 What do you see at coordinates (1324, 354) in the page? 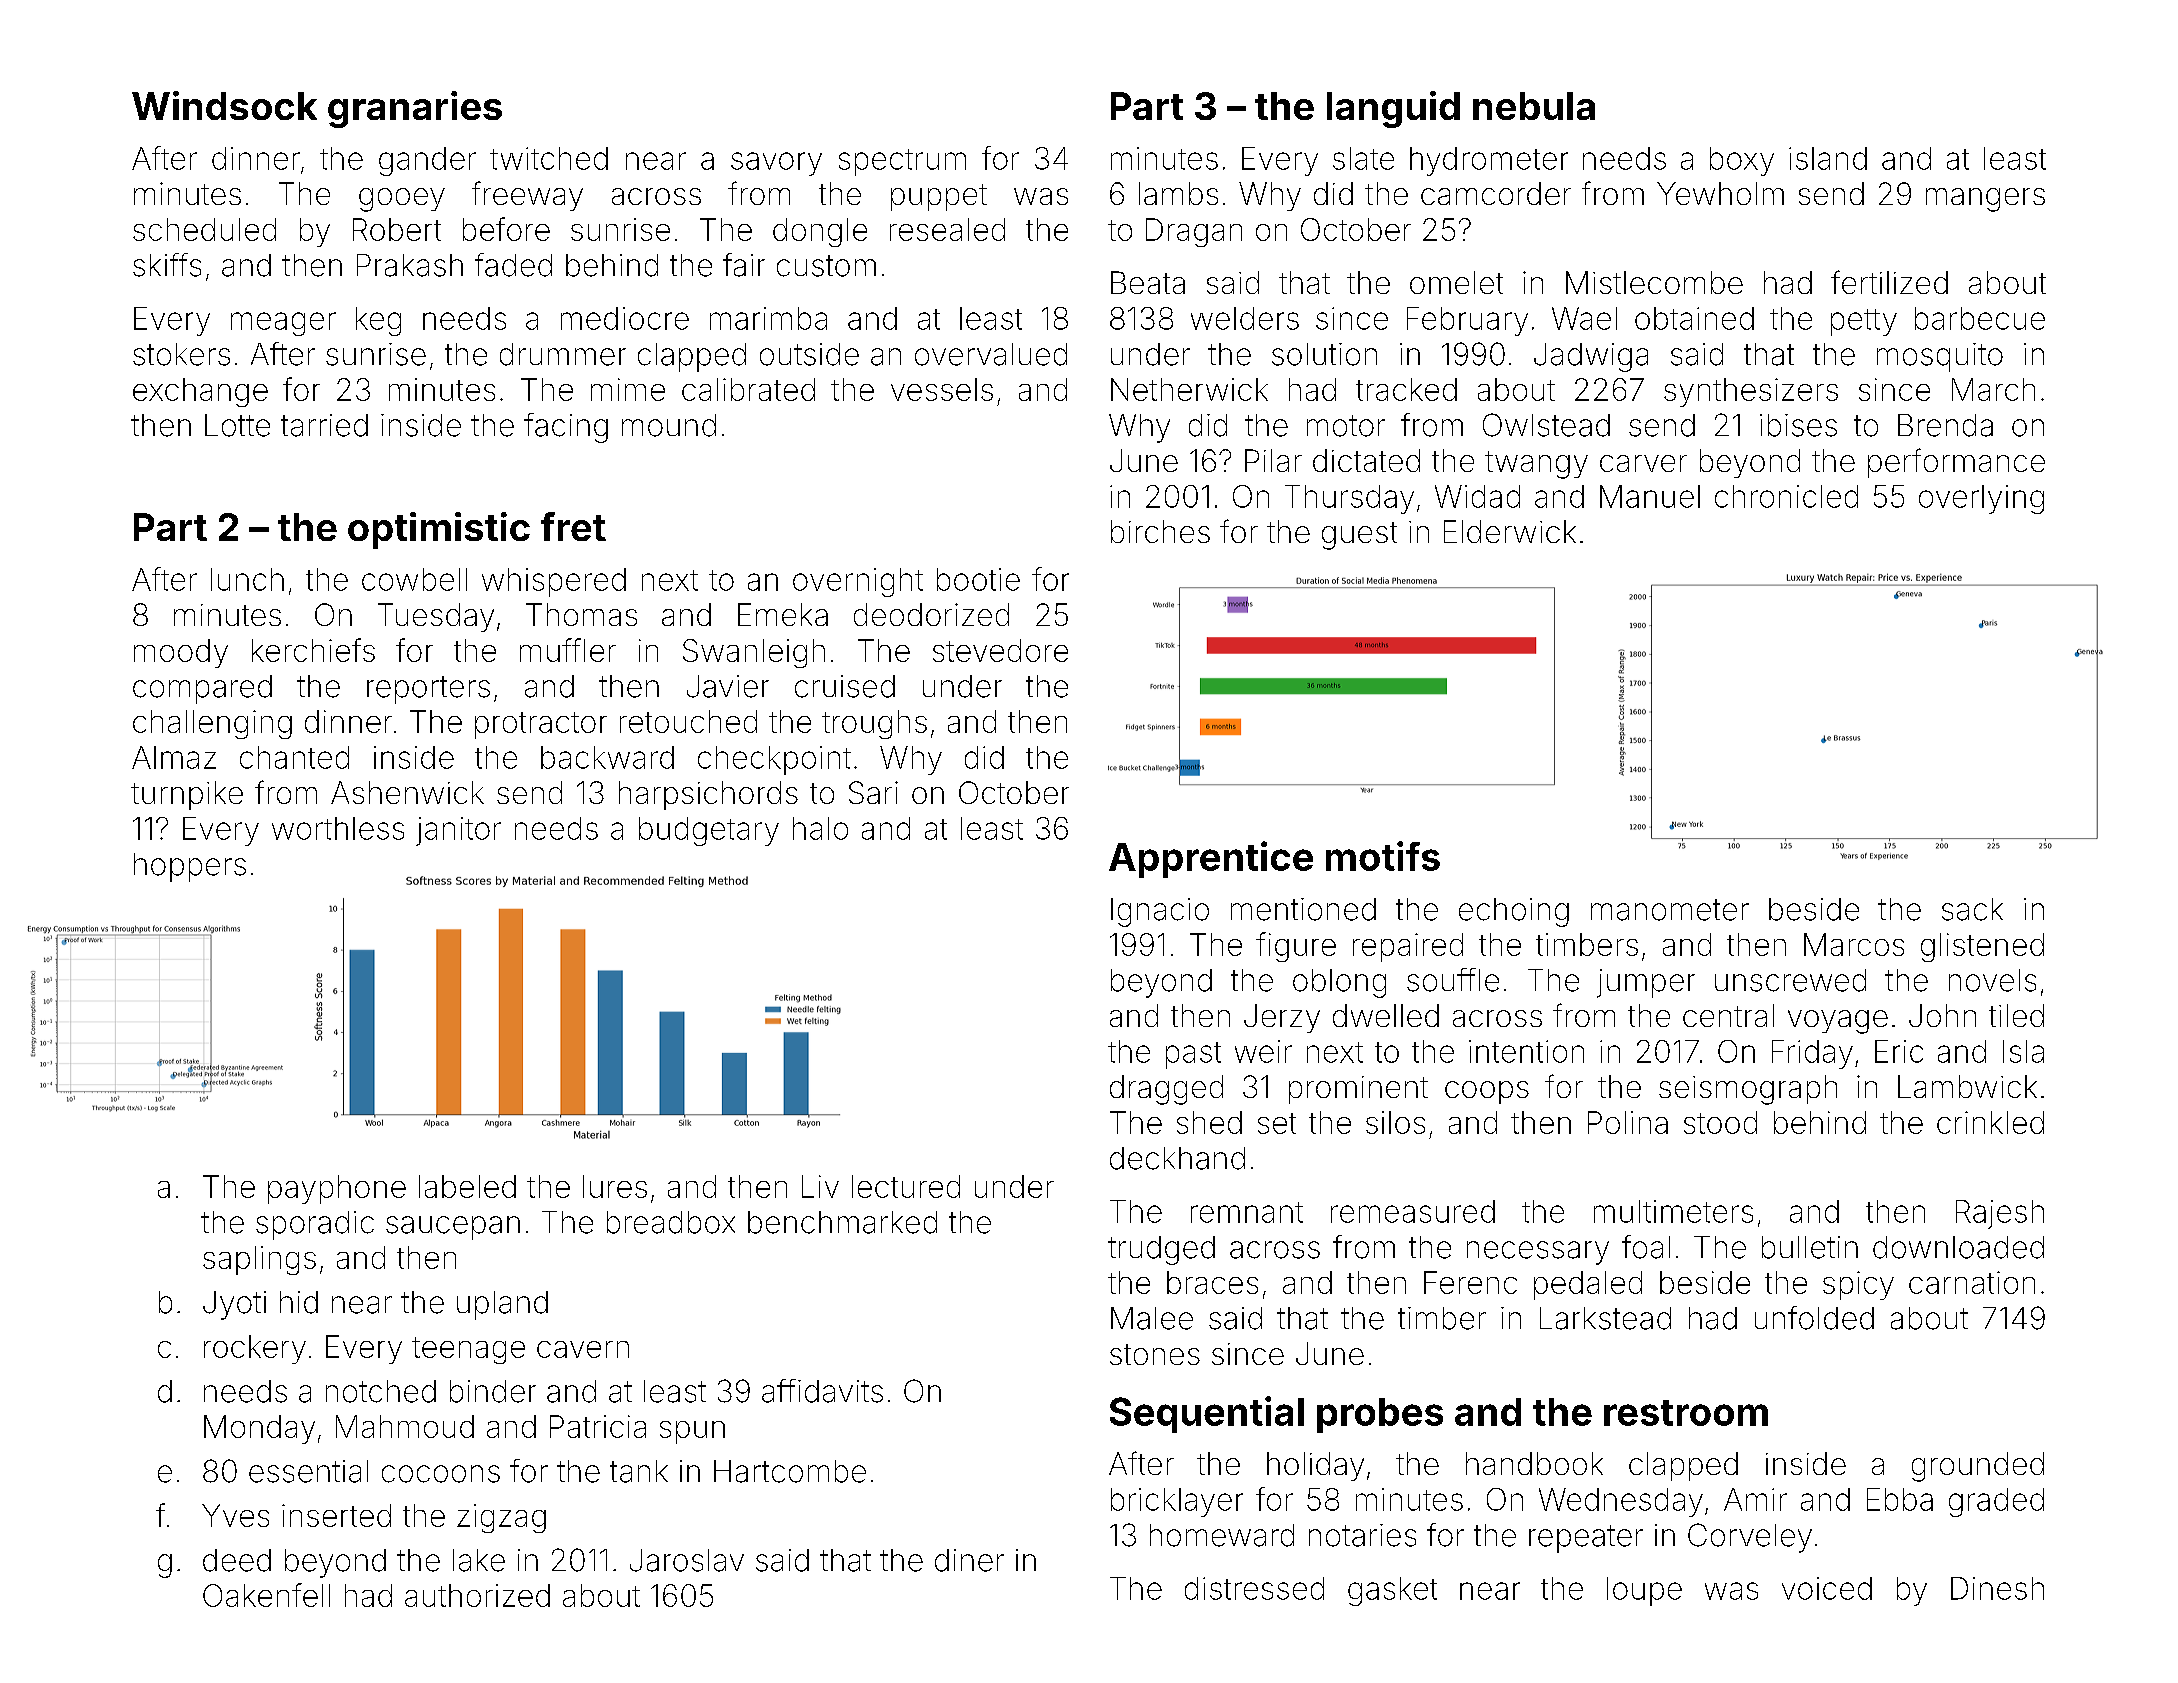
I see `solution` at bounding box center [1324, 354].
